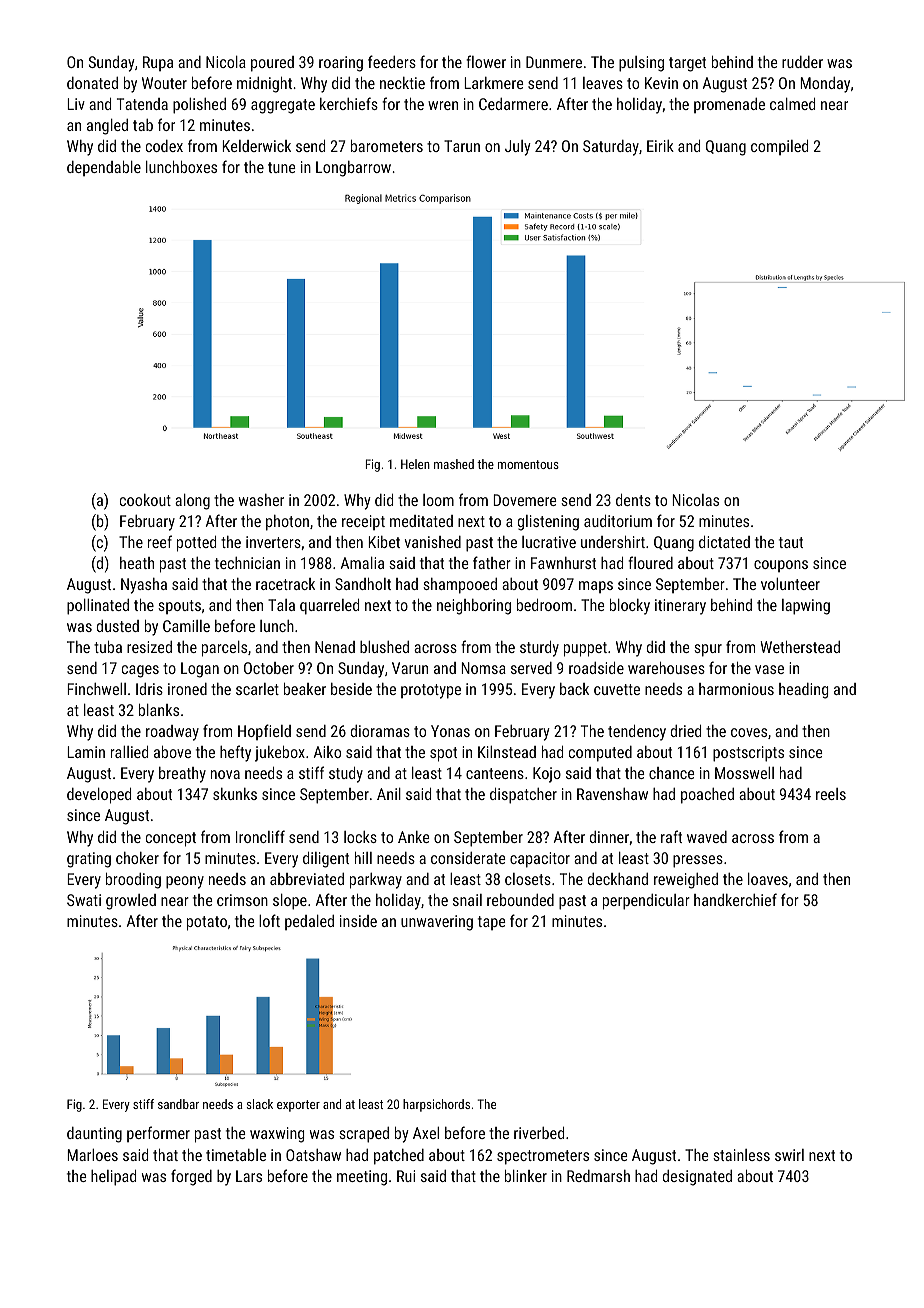  Describe the element at coordinates (94, 1135) in the document. I see `daunting` at that location.
